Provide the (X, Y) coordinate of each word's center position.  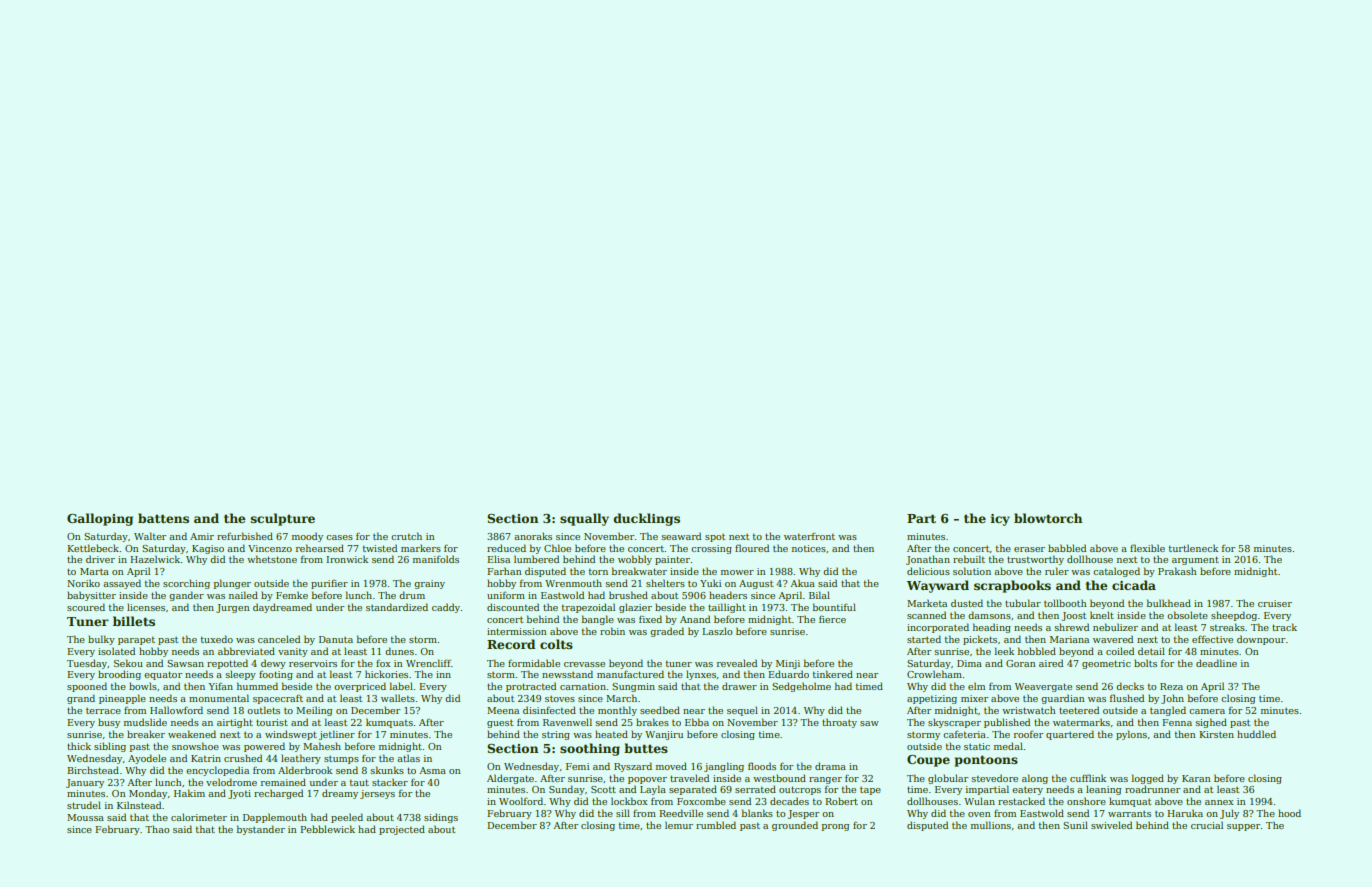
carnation (583, 686)
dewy (273, 664)
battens (163, 518)
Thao (157, 829)
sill (623, 813)
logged (1148, 779)
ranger (825, 780)
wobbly (635, 560)
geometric (1106, 664)
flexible (1147, 548)
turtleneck (1193, 548)
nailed (243, 595)
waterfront (809, 536)
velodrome (231, 782)
